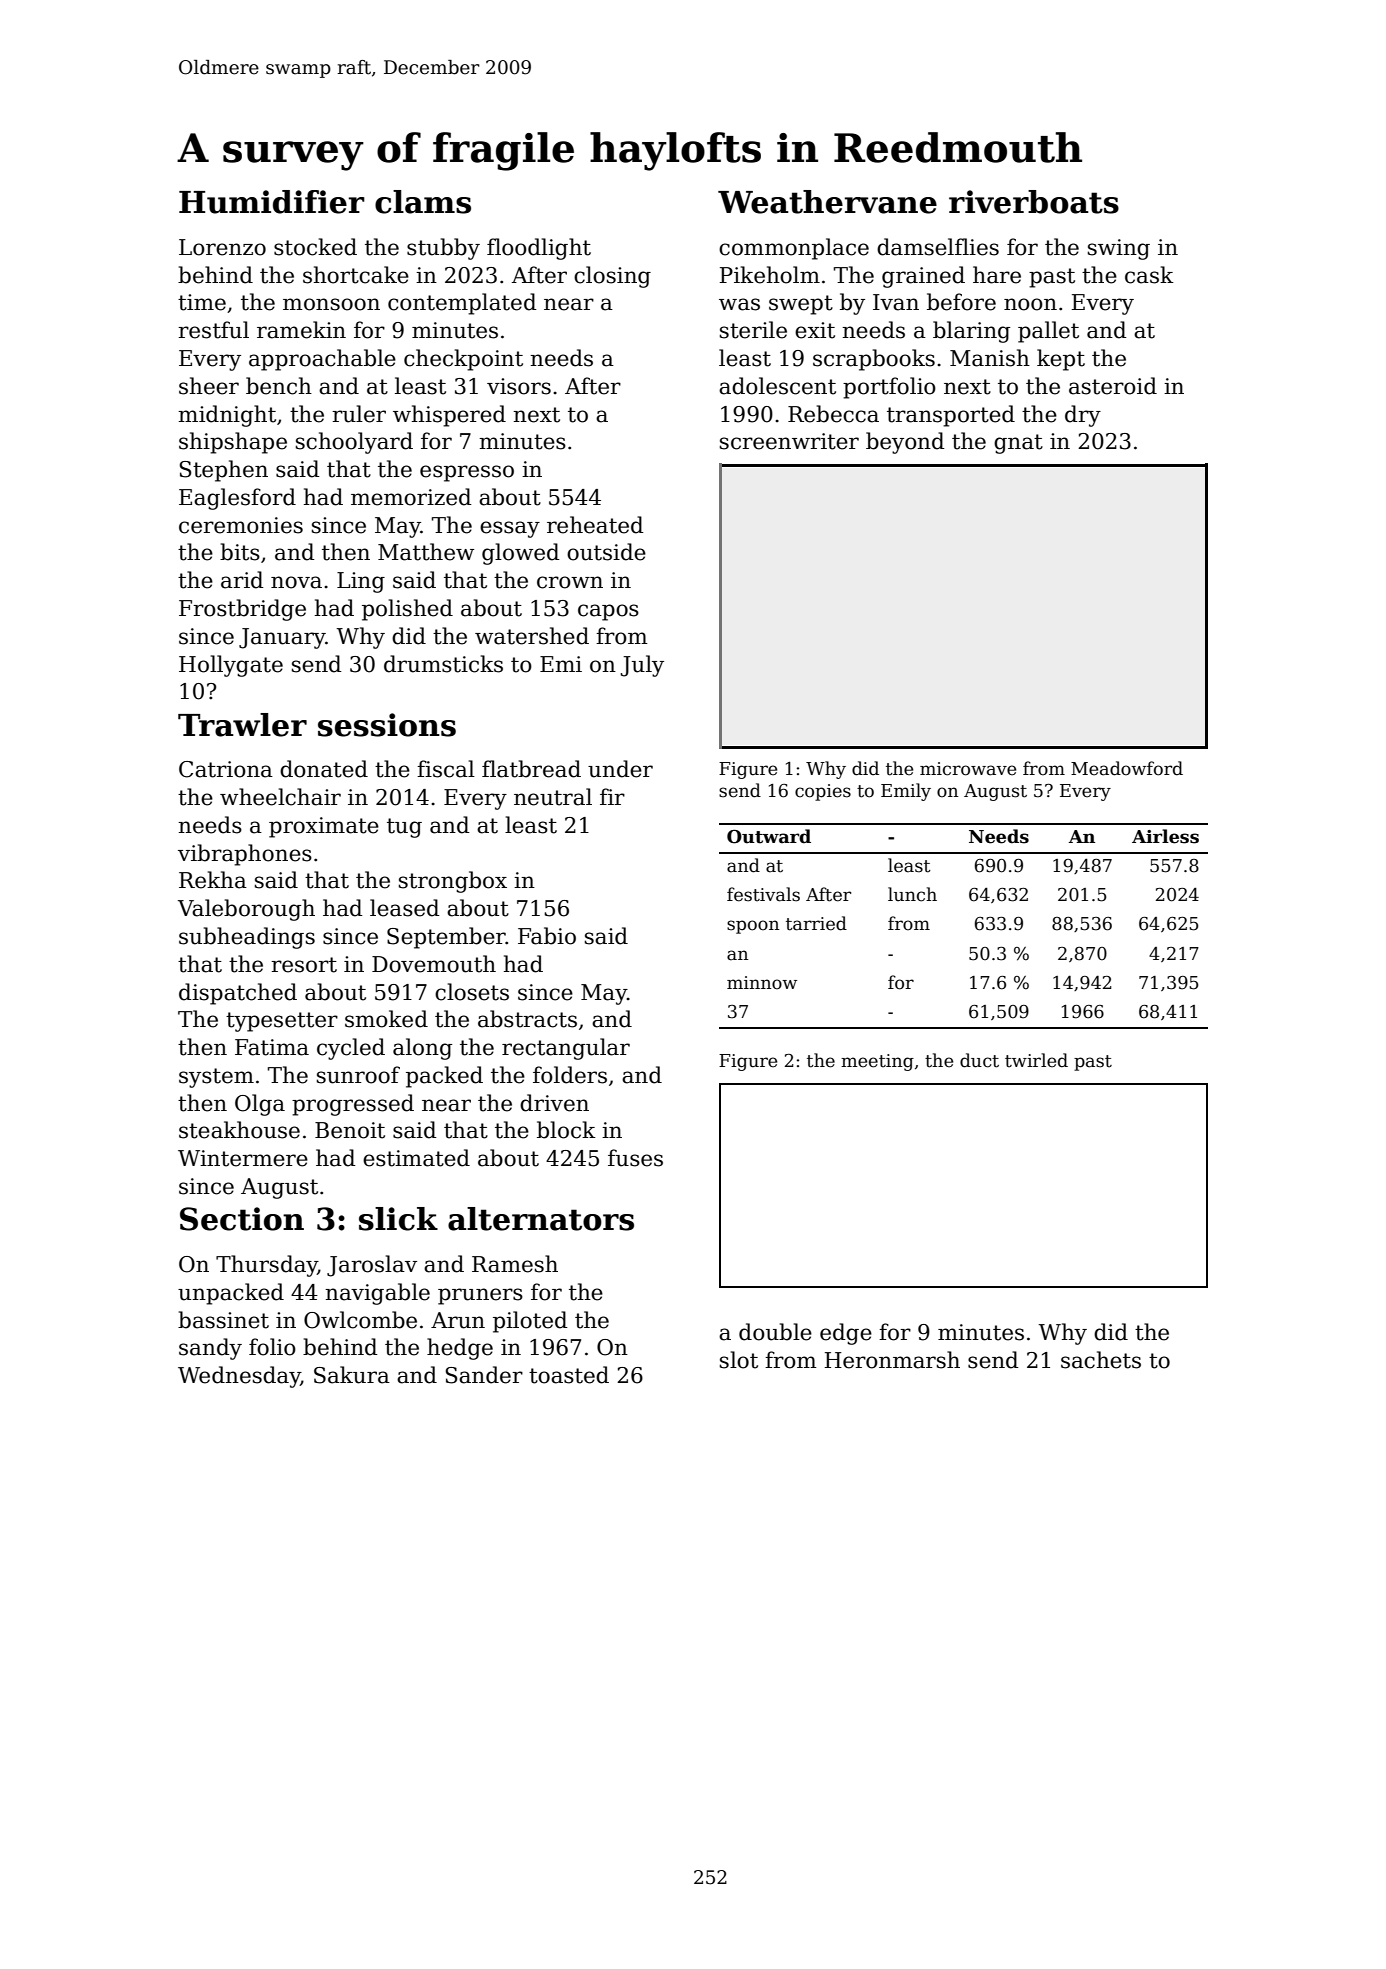 The width and height of the screenshot is (1386, 1969). Describe the element at coordinates (877, 1062) in the screenshot. I see `meeting` at that location.
